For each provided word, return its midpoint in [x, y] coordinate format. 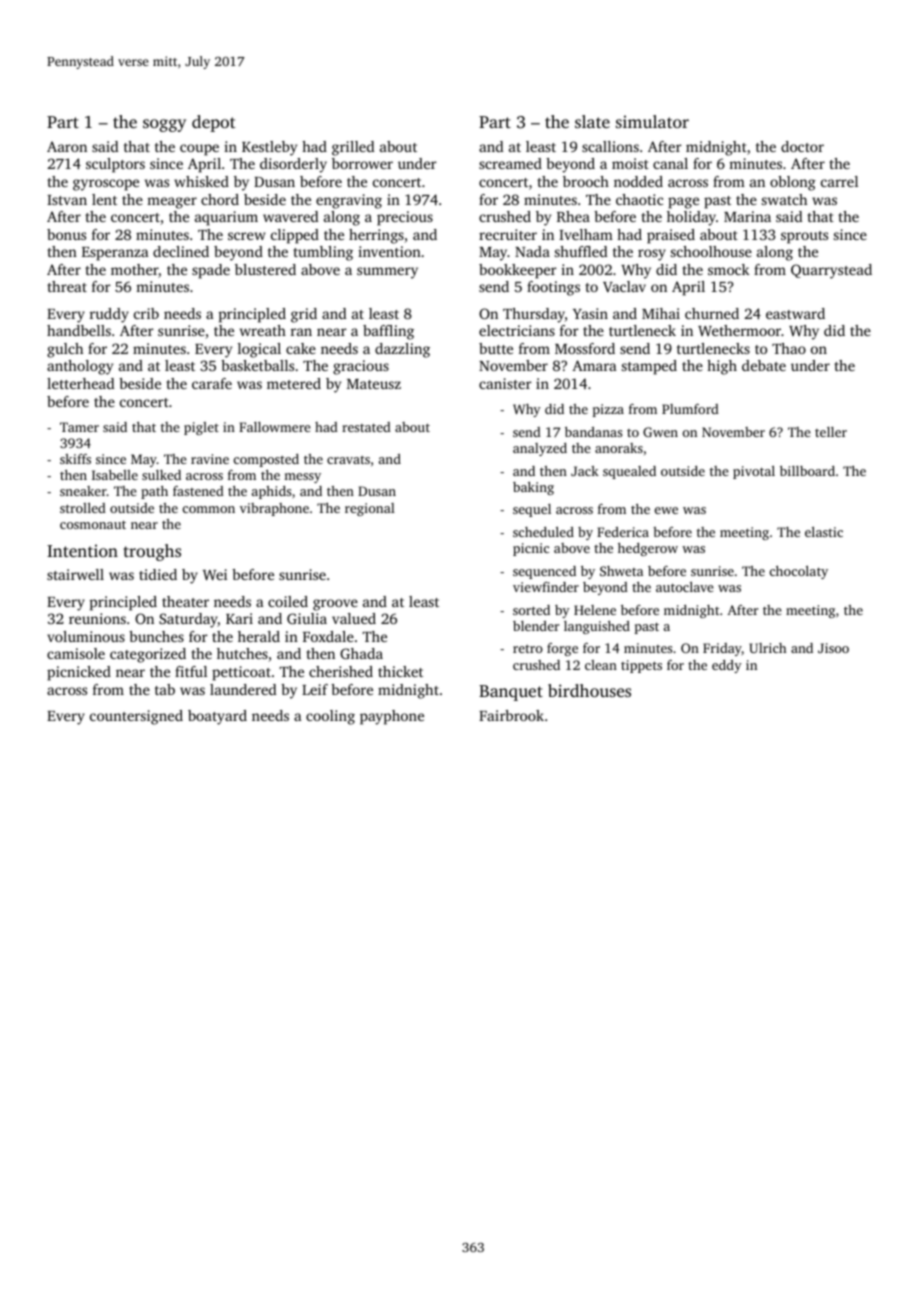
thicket [400, 671]
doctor [802, 146]
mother [135, 271]
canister [505, 383]
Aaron [67, 146]
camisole [76, 653]
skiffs [75, 459]
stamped [649, 367]
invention [389, 251]
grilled [353, 148]
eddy [727, 666]
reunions [97, 618]
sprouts [804, 237]
